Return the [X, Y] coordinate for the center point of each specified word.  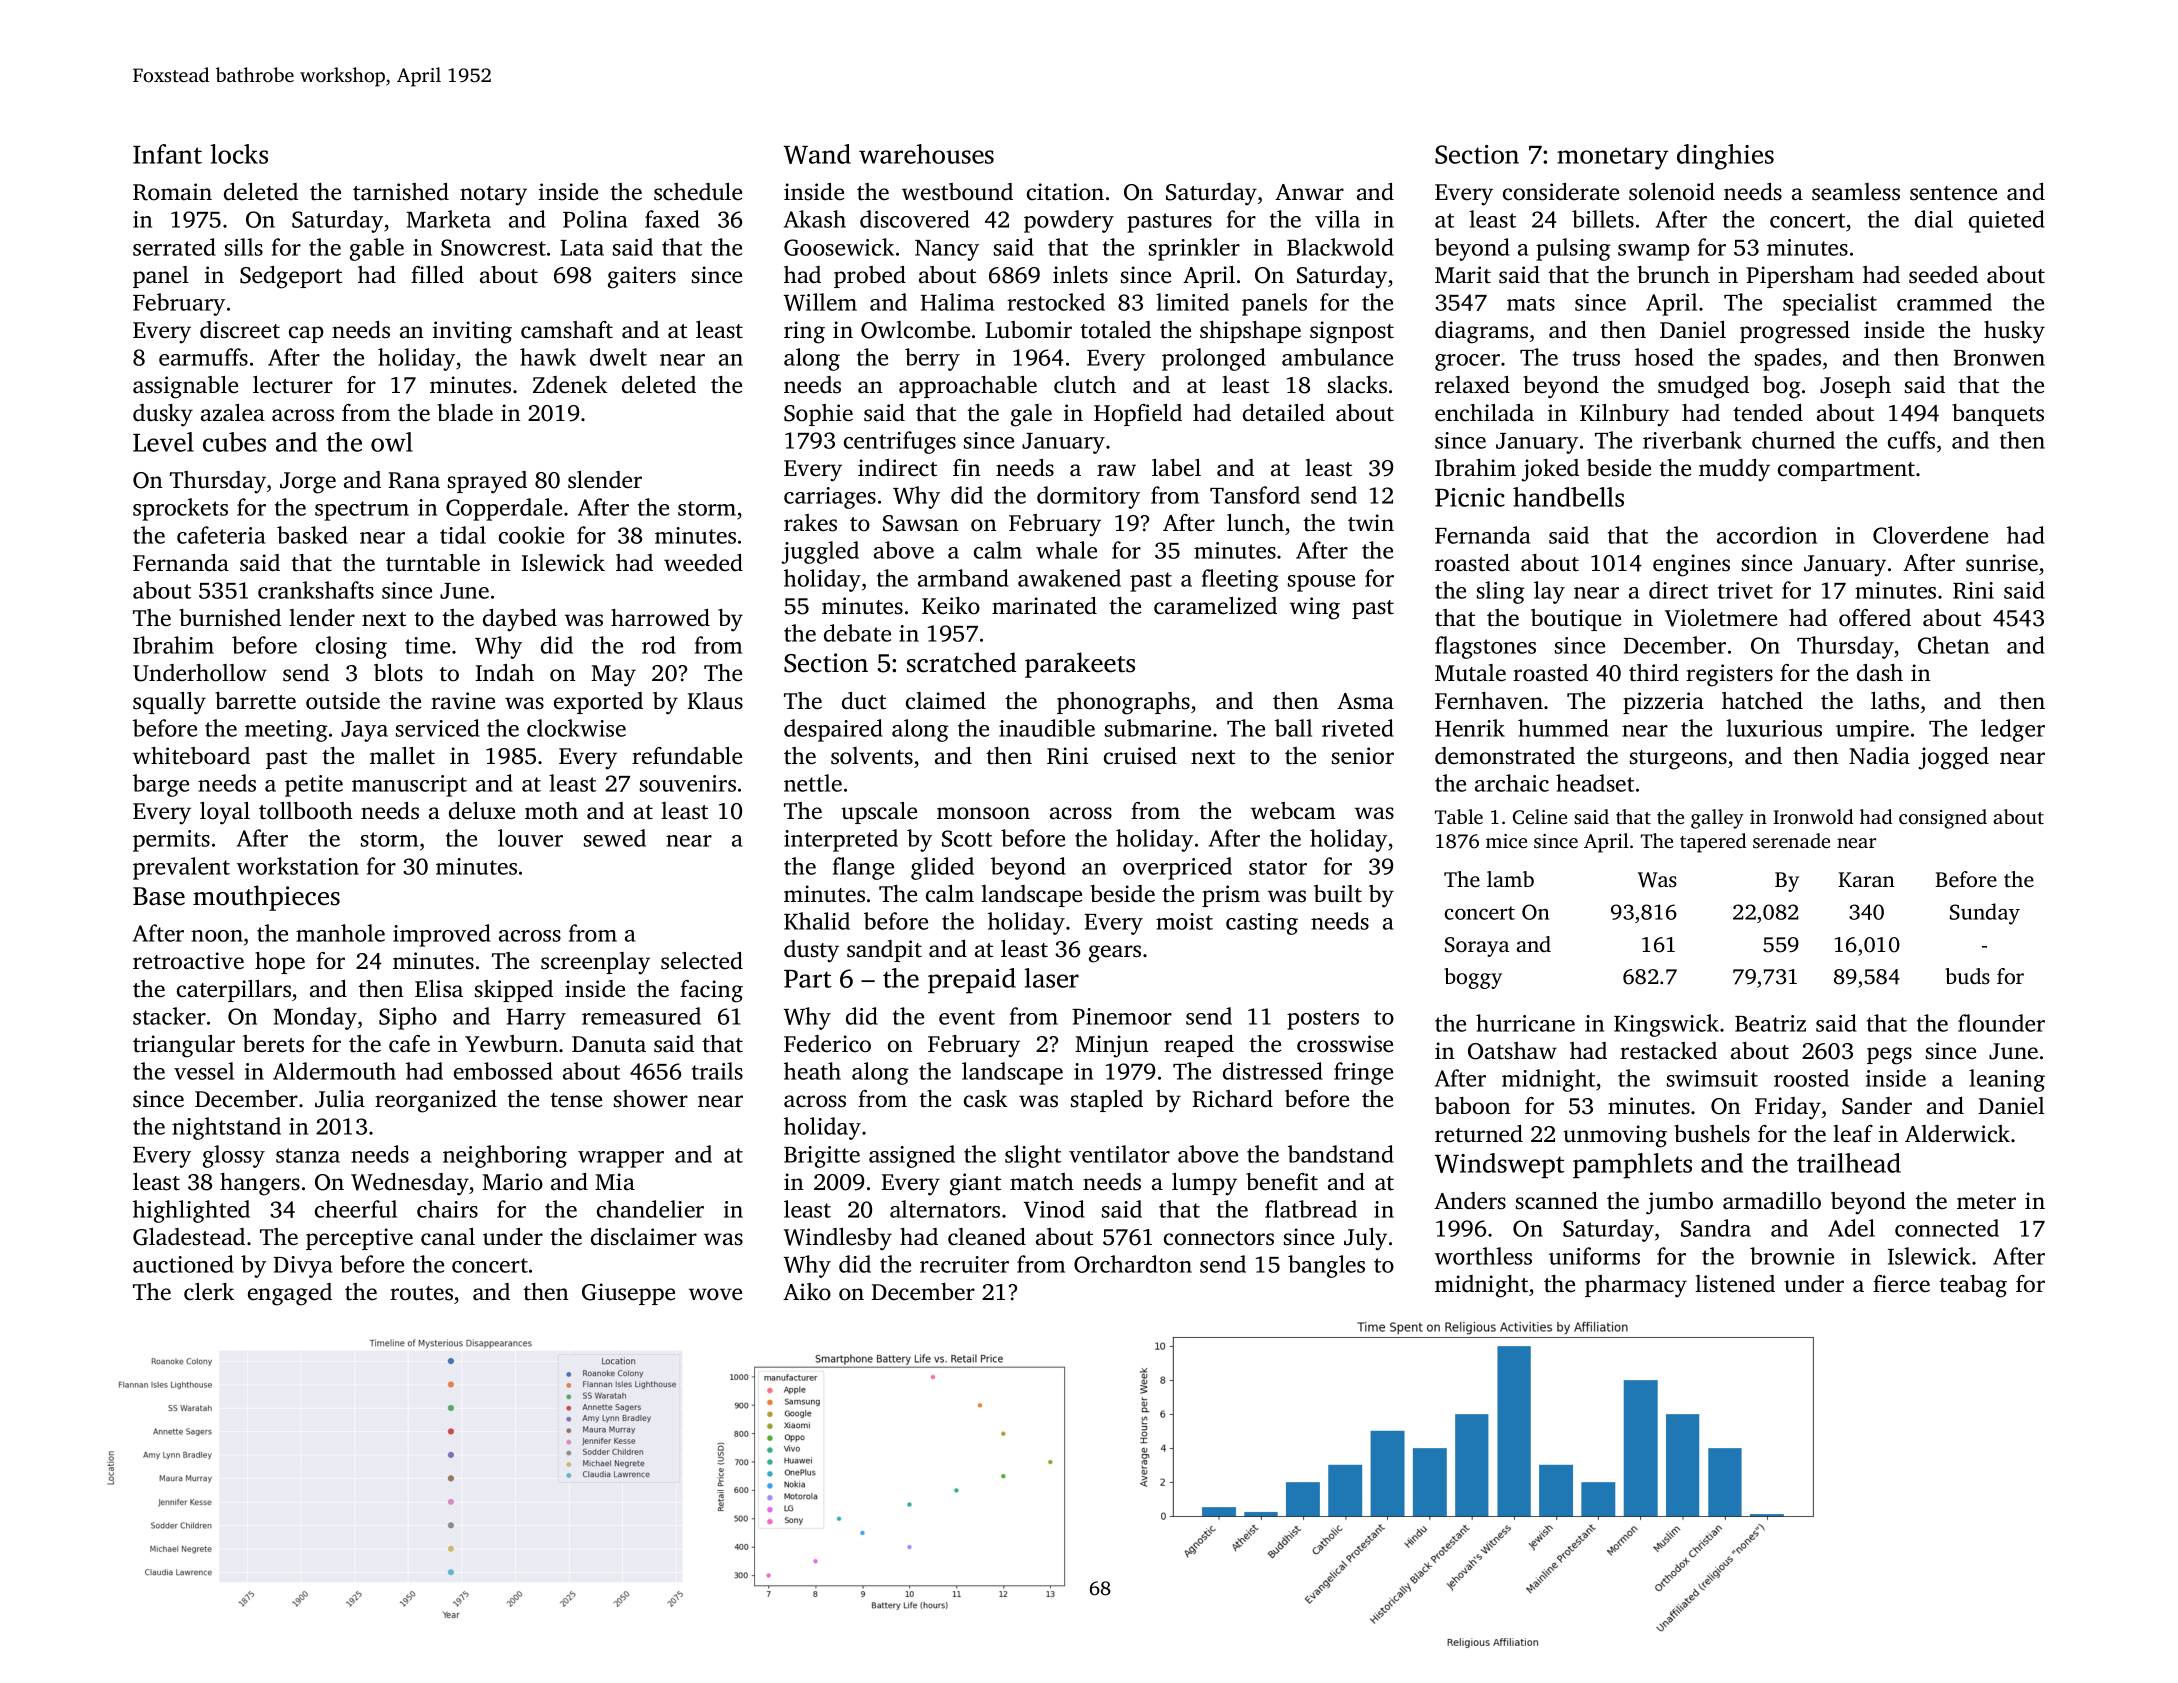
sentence [1953, 193]
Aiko [807, 1292]
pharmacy [1636, 1286]
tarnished [401, 192]
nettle [813, 783]
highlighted [191, 1211]
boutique [1576, 620]
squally [169, 703]
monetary [1612, 158]
